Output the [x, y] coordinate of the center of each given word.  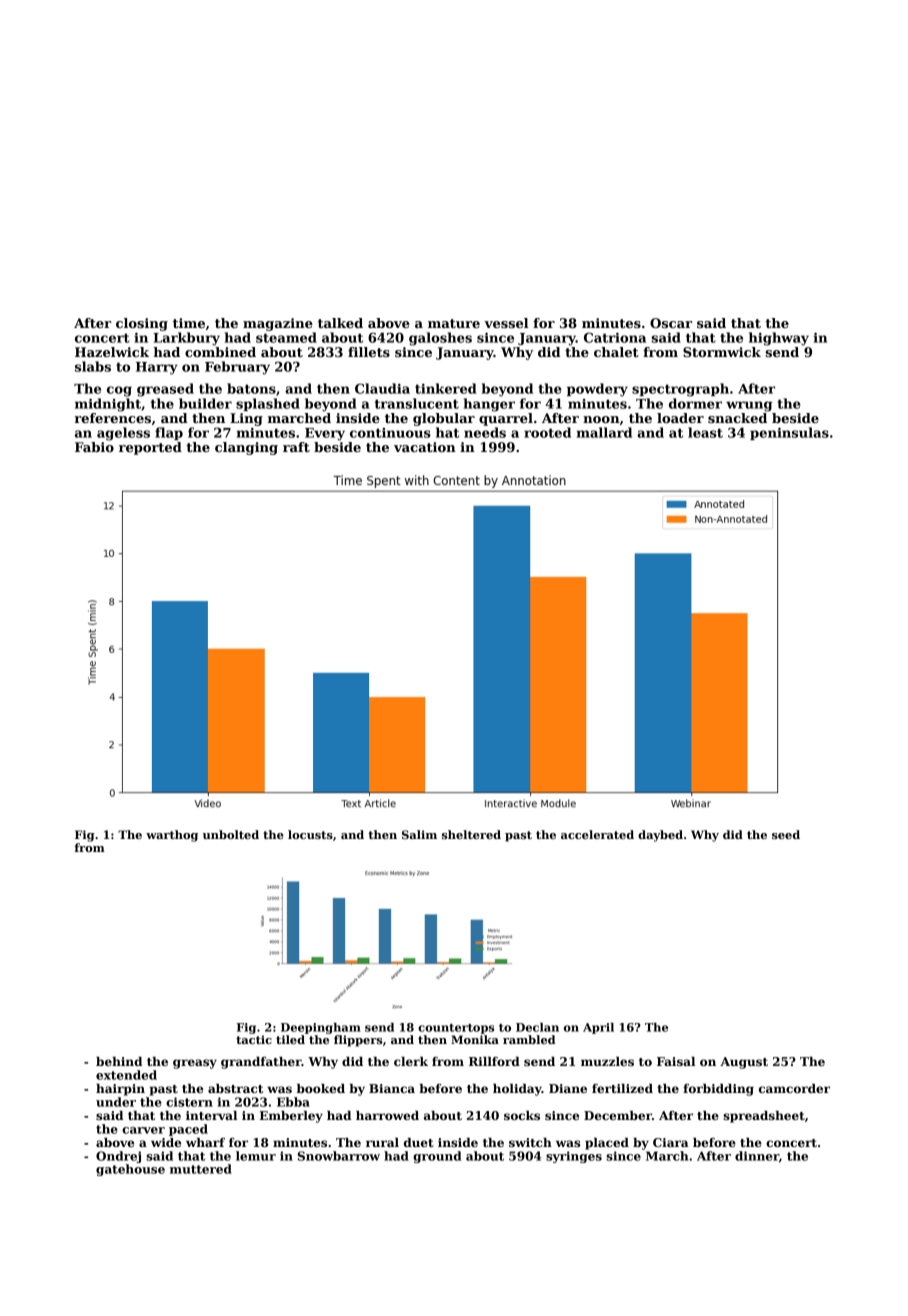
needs [485, 432]
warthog [172, 836]
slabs [93, 366]
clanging [246, 448]
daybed [660, 836]
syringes [574, 1157]
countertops [456, 1029]
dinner [757, 1156]
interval [211, 1115]
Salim [419, 834]
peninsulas [789, 433]
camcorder [794, 1088]
